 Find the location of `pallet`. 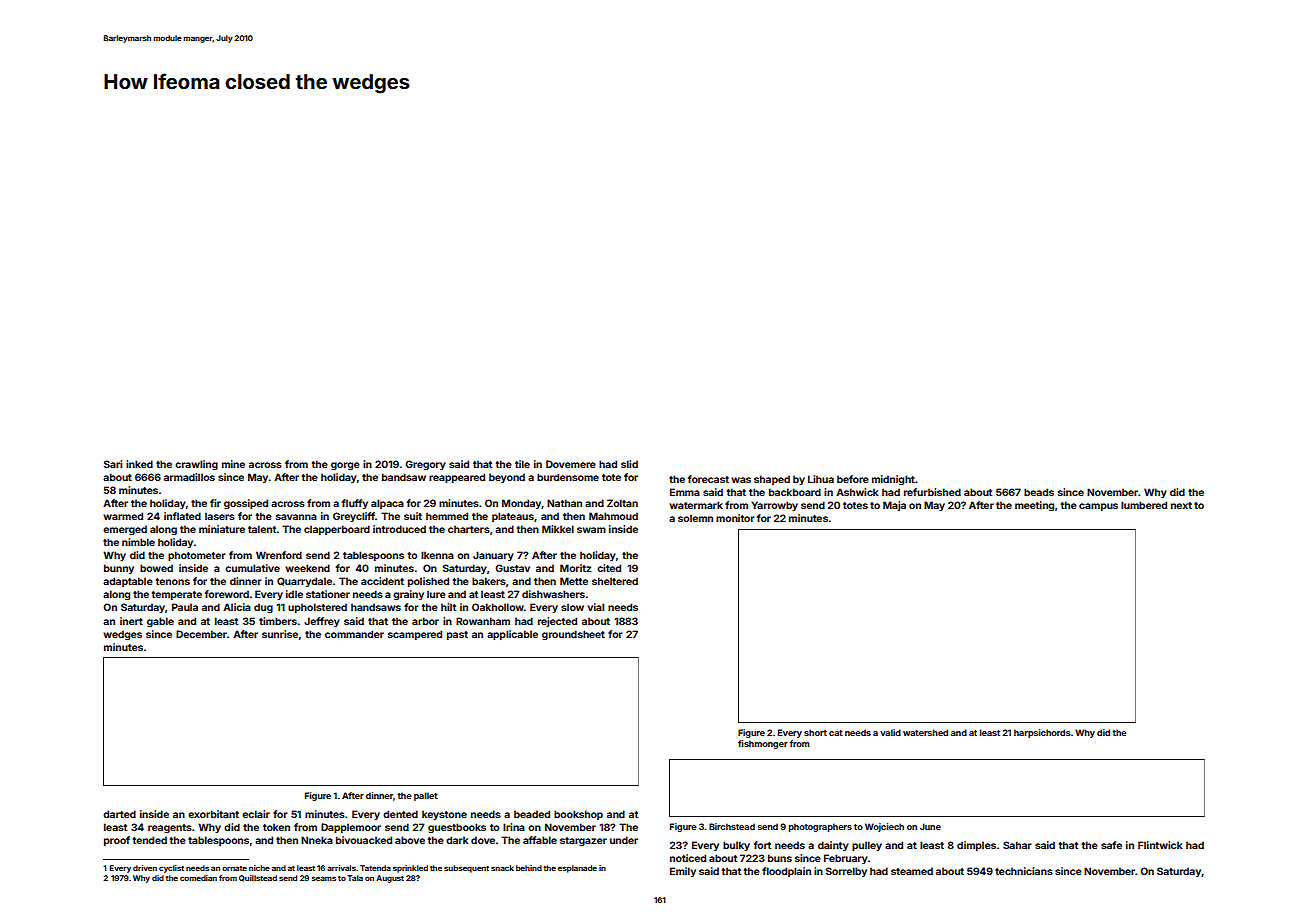

pallet is located at coordinates (426, 796).
